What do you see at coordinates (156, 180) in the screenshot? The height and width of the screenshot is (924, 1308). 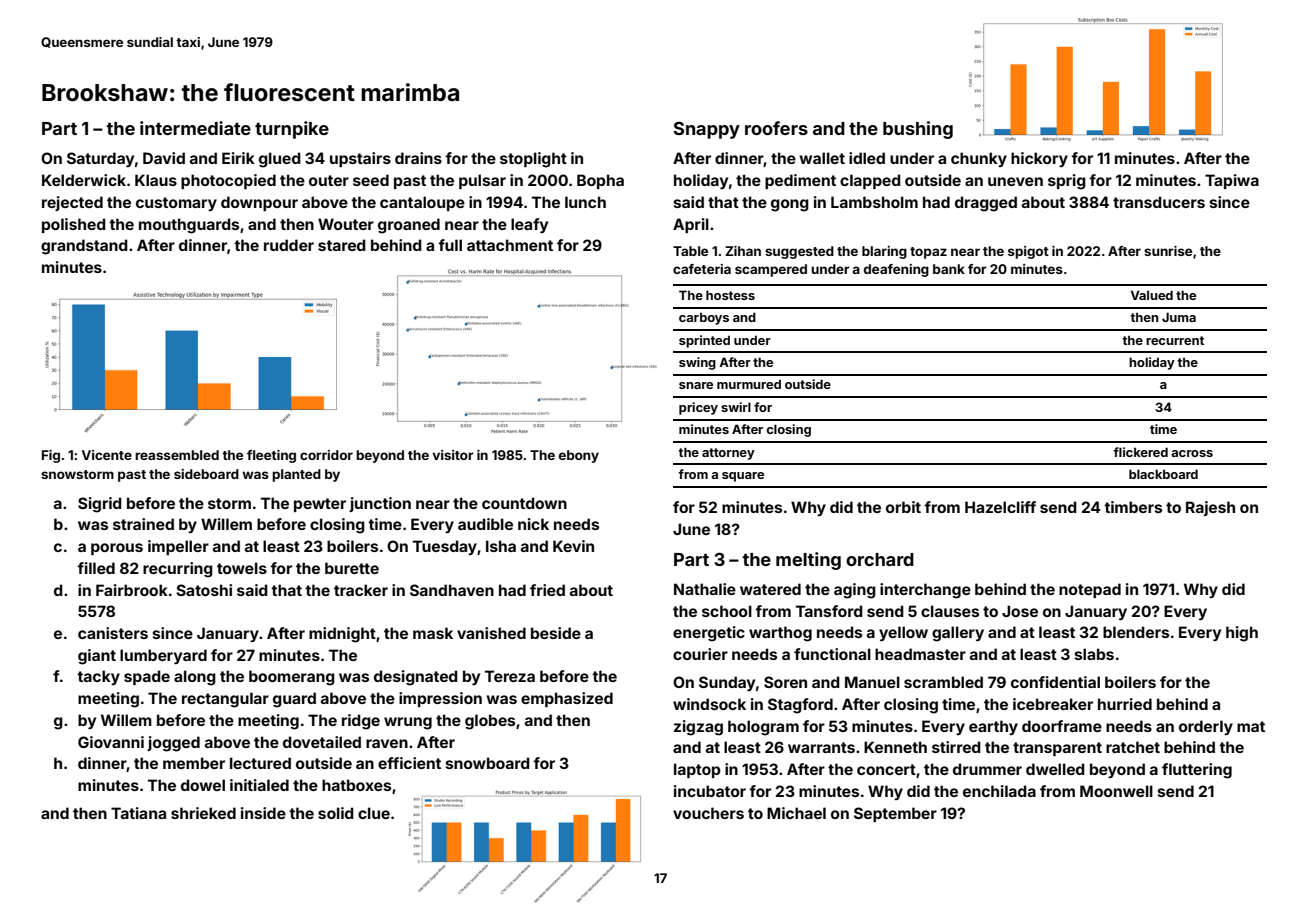 I see `Klaus` at bounding box center [156, 180].
